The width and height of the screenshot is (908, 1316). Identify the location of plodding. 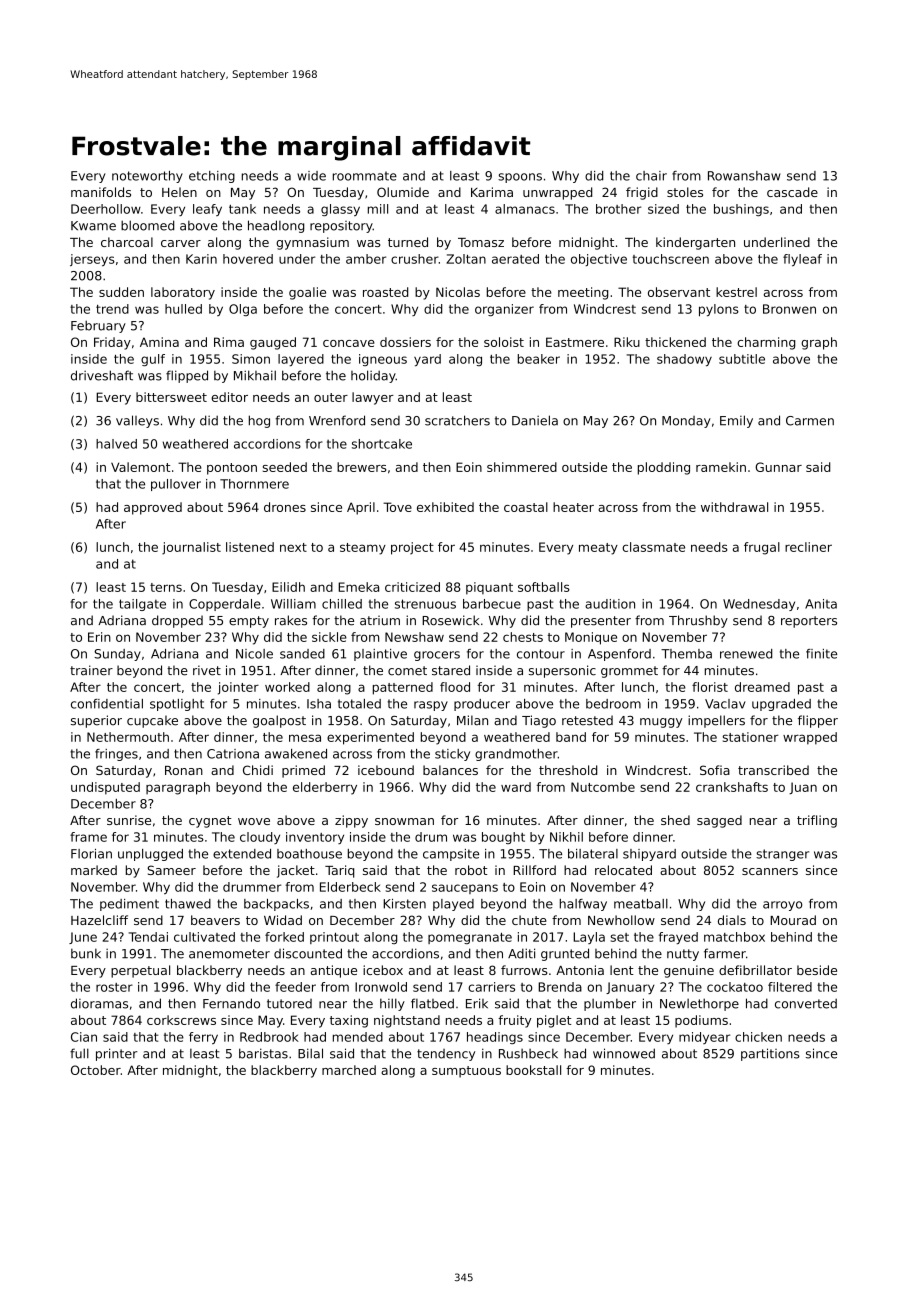
(664, 468).
